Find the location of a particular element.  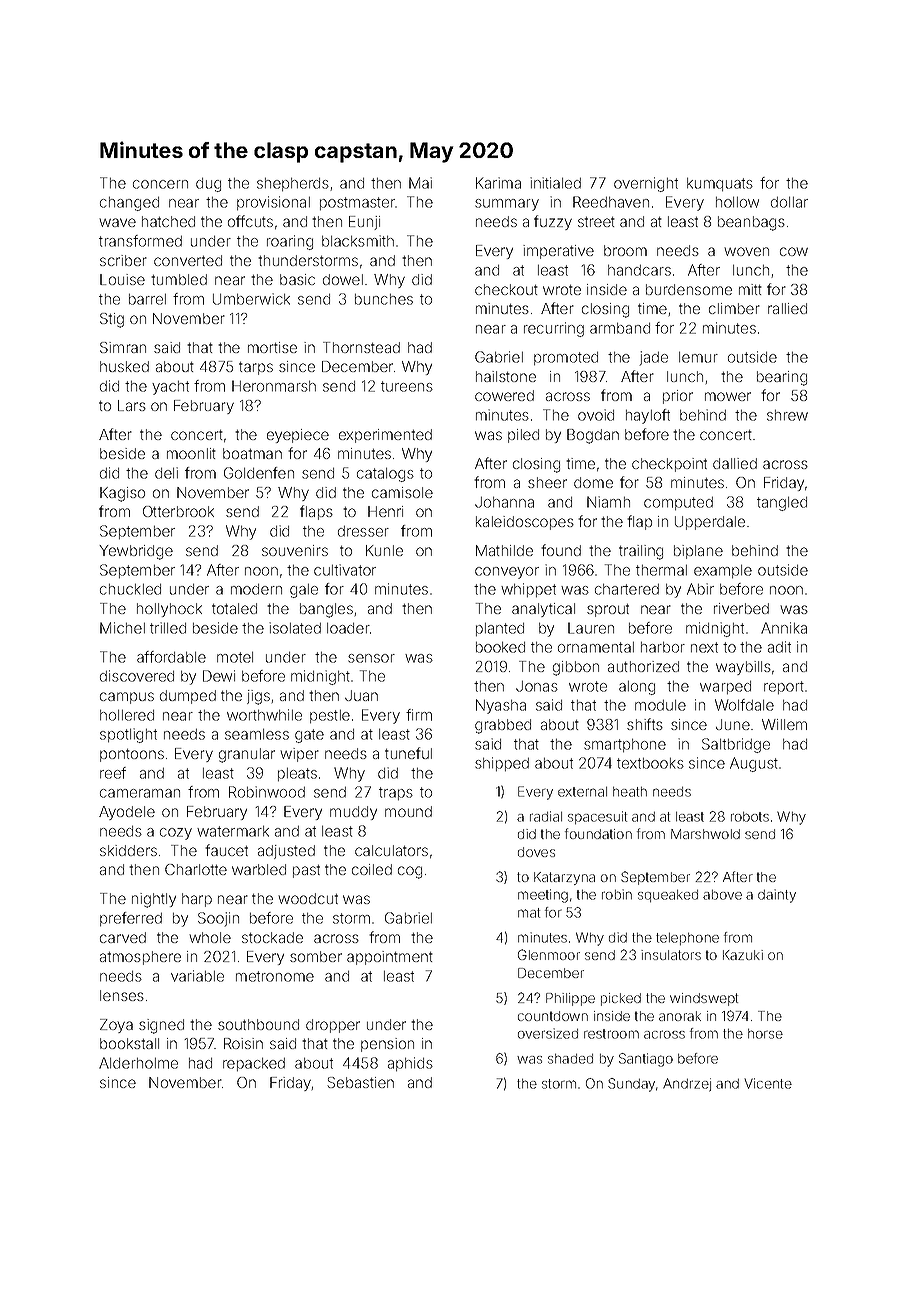

provisional is located at coordinates (273, 203).
